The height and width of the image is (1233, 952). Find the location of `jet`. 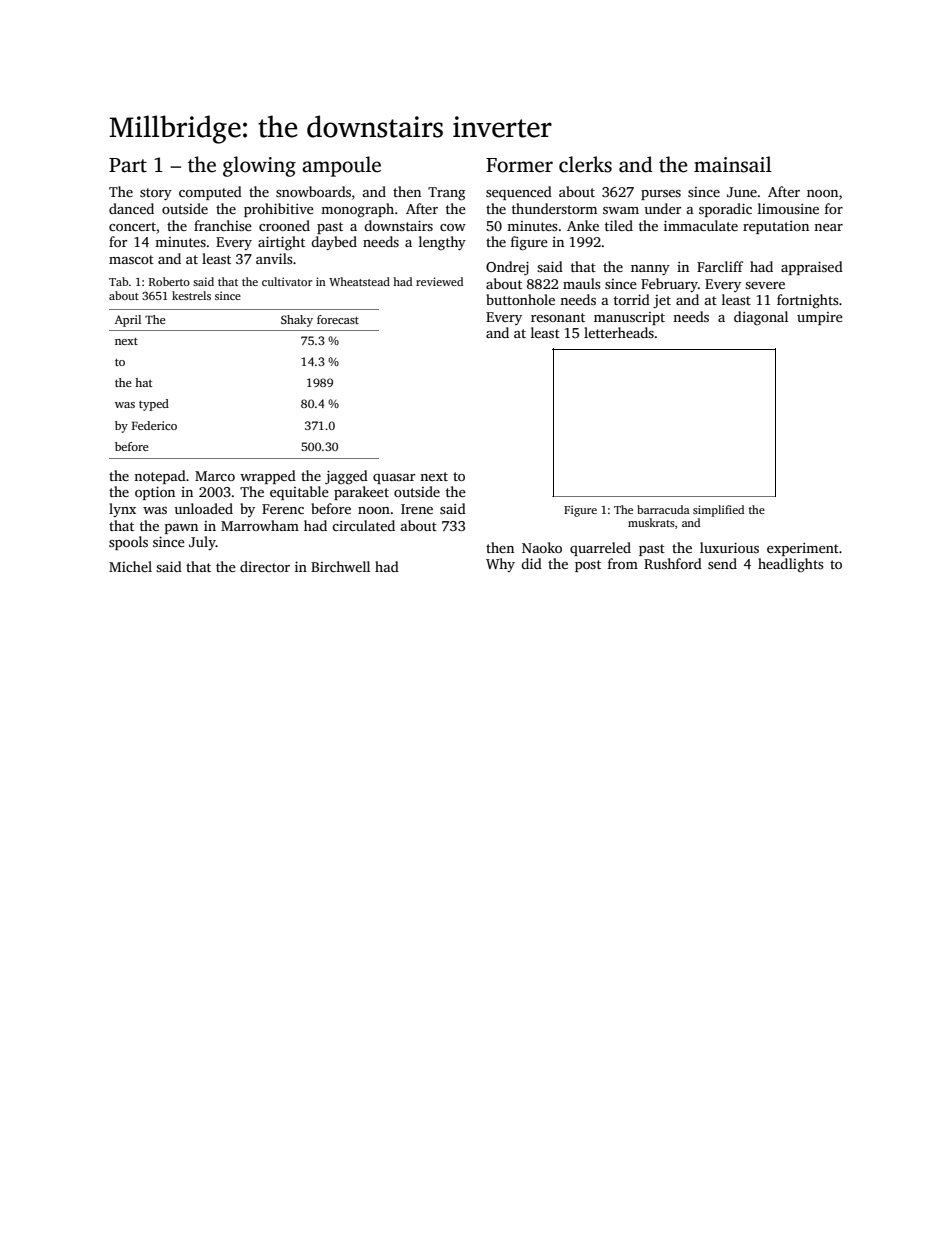

jet is located at coordinates (662, 301).
